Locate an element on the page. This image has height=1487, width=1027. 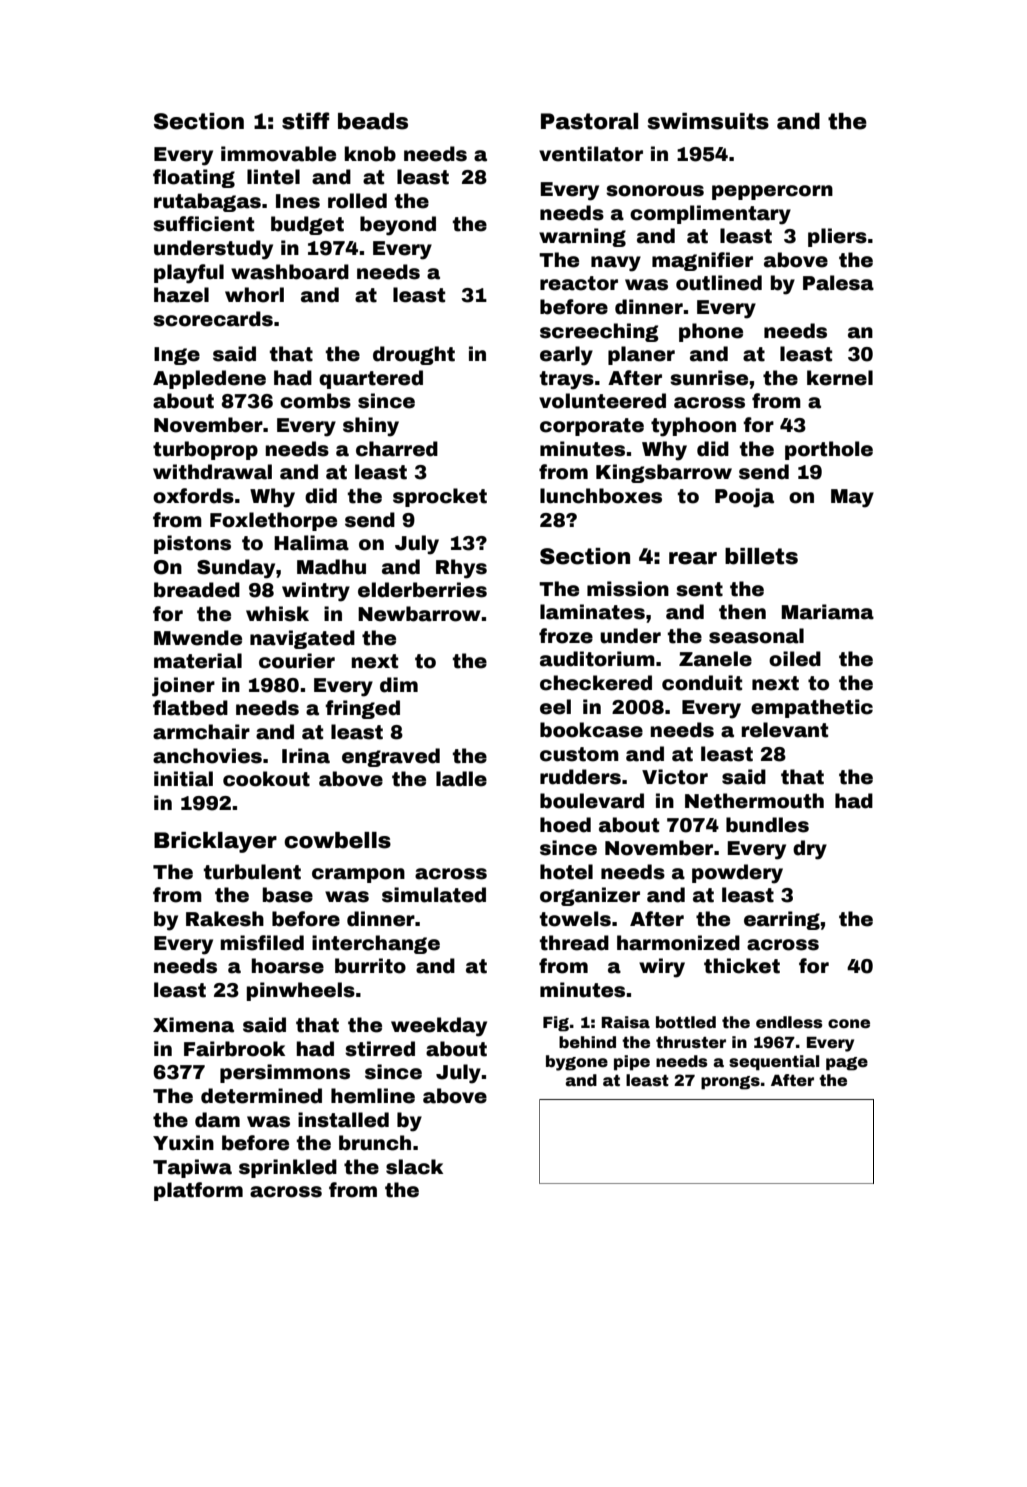
slack is located at coordinates (414, 1167).
